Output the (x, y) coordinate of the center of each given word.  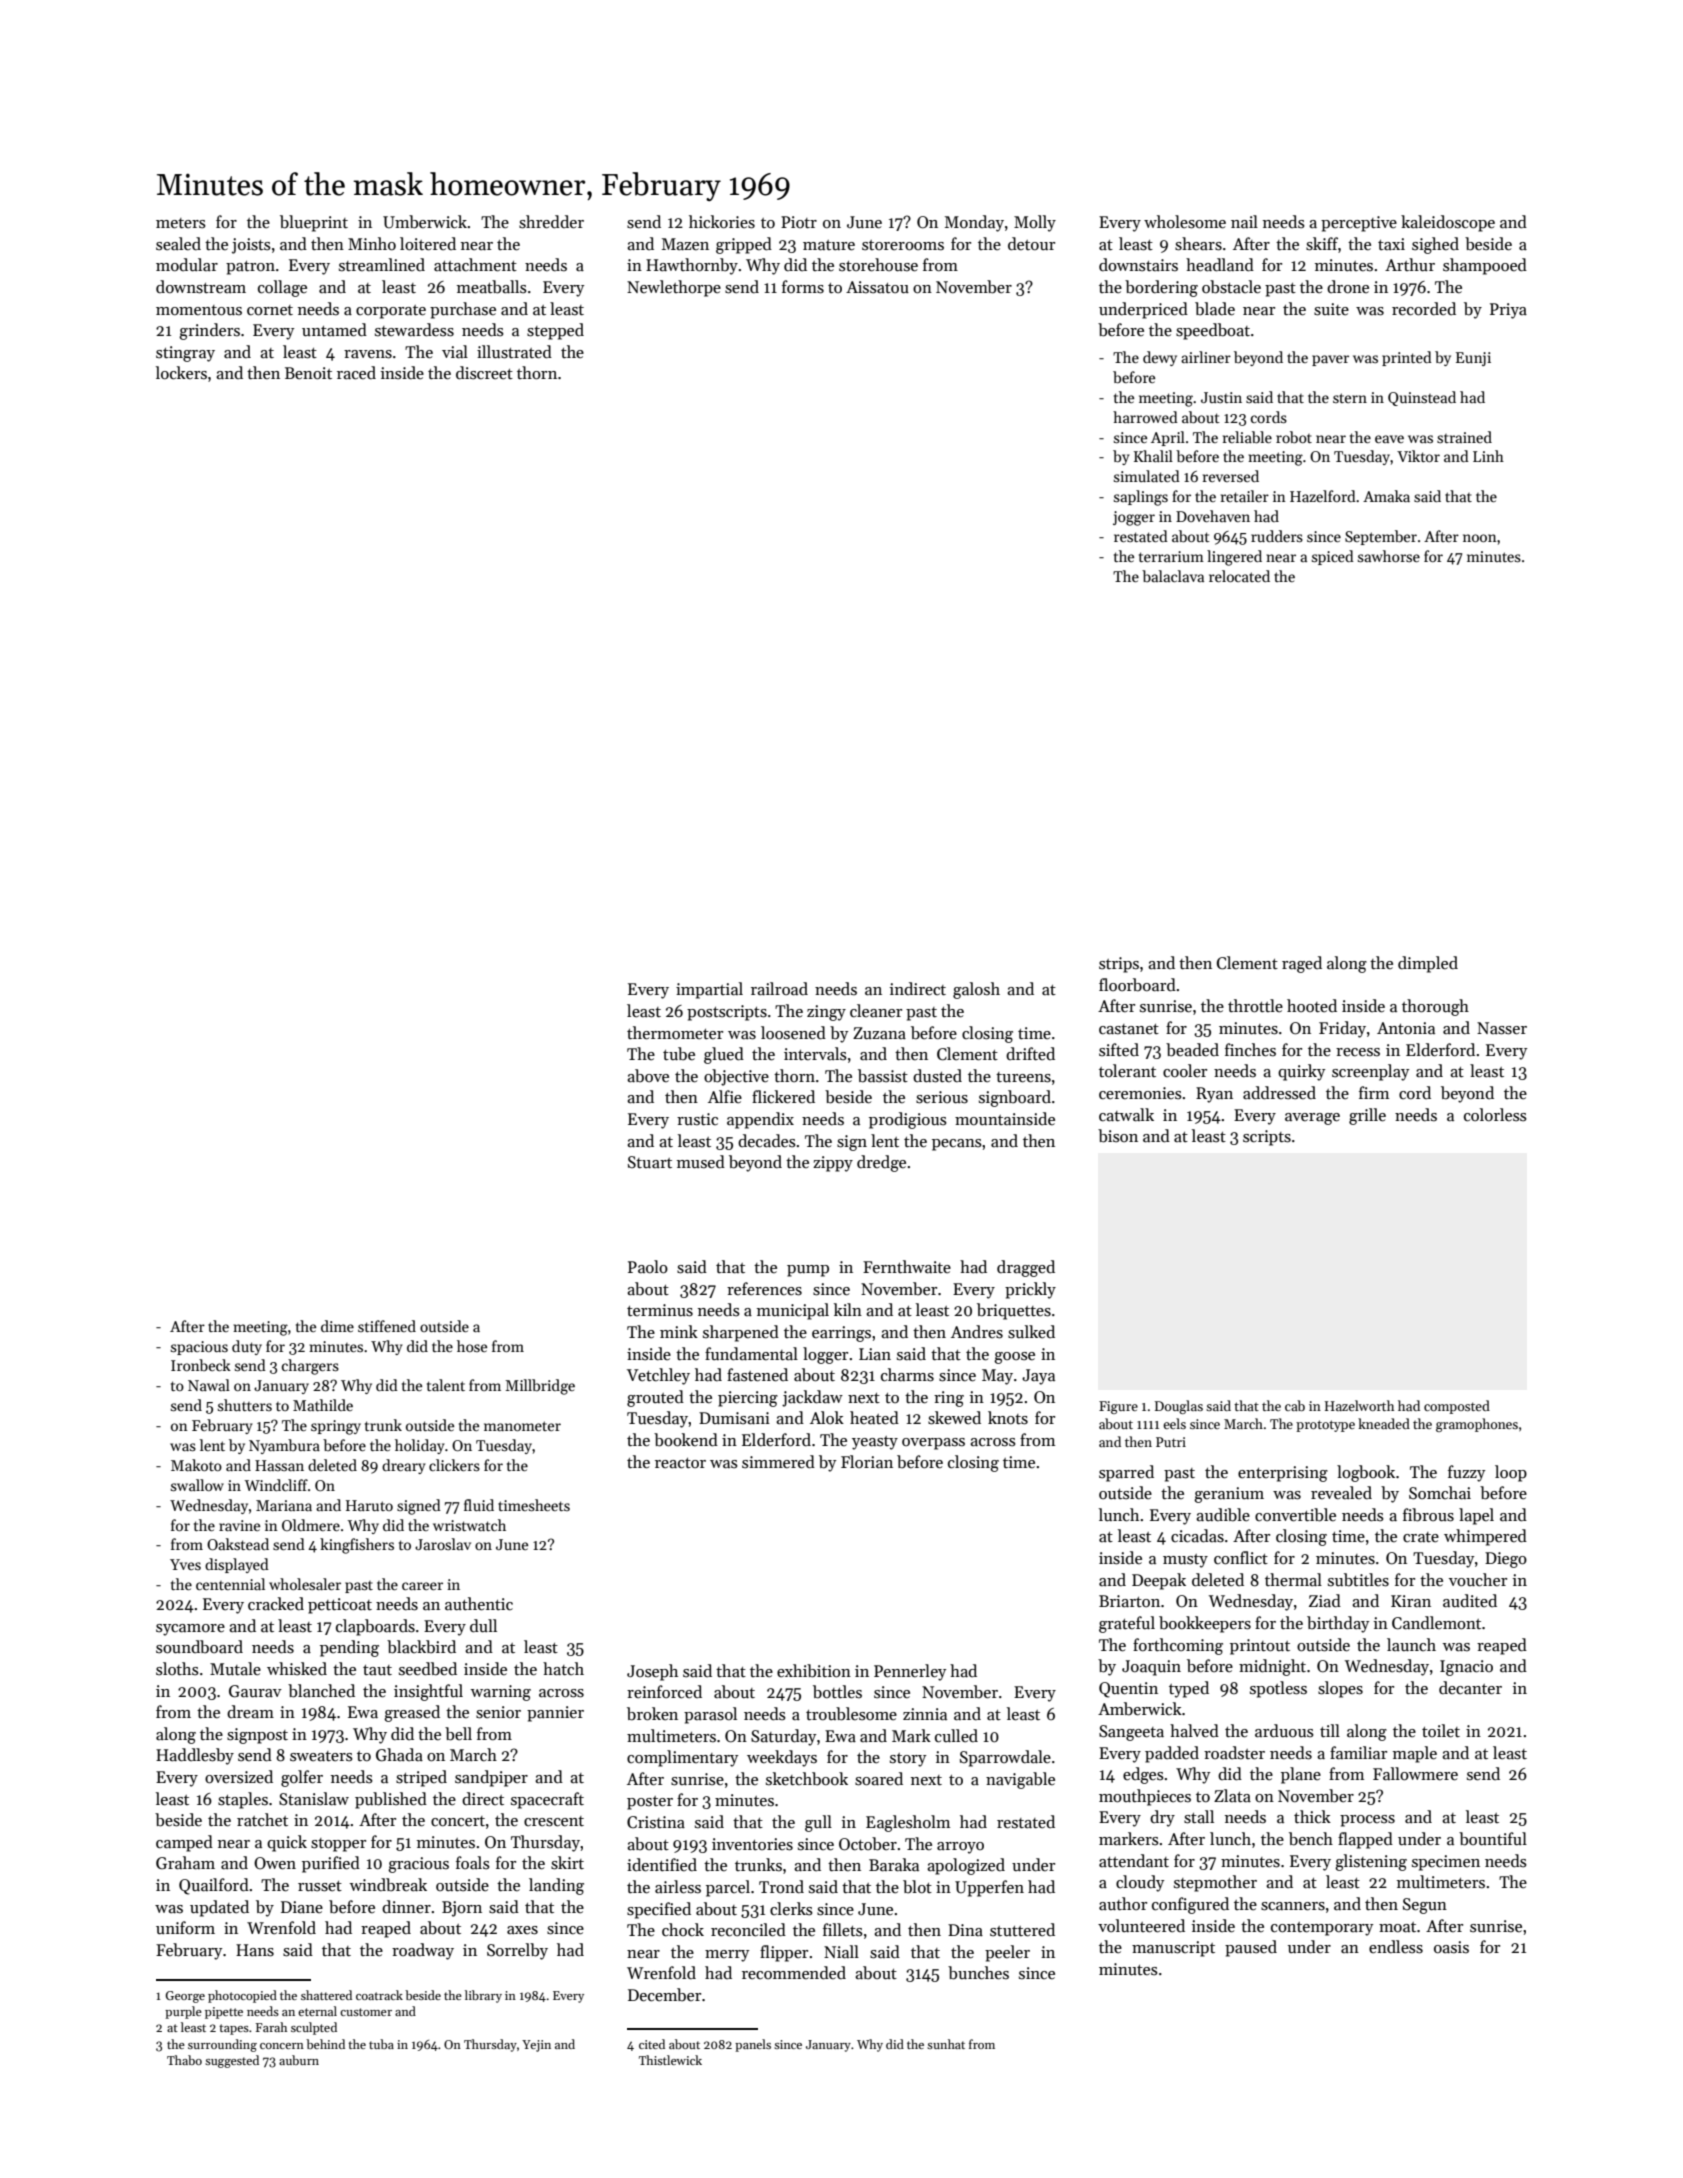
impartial (709, 990)
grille (1367, 1116)
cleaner (876, 1011)
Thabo (184, 2060)
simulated (1147, 476)
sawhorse (1389, 556)
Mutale (235, 1669)
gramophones (1477, 1425)
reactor (680, 1463)
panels (753, 2045)
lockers (181, 373)
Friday (1342, 1029)
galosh (976, 990)
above (648, 1076)
